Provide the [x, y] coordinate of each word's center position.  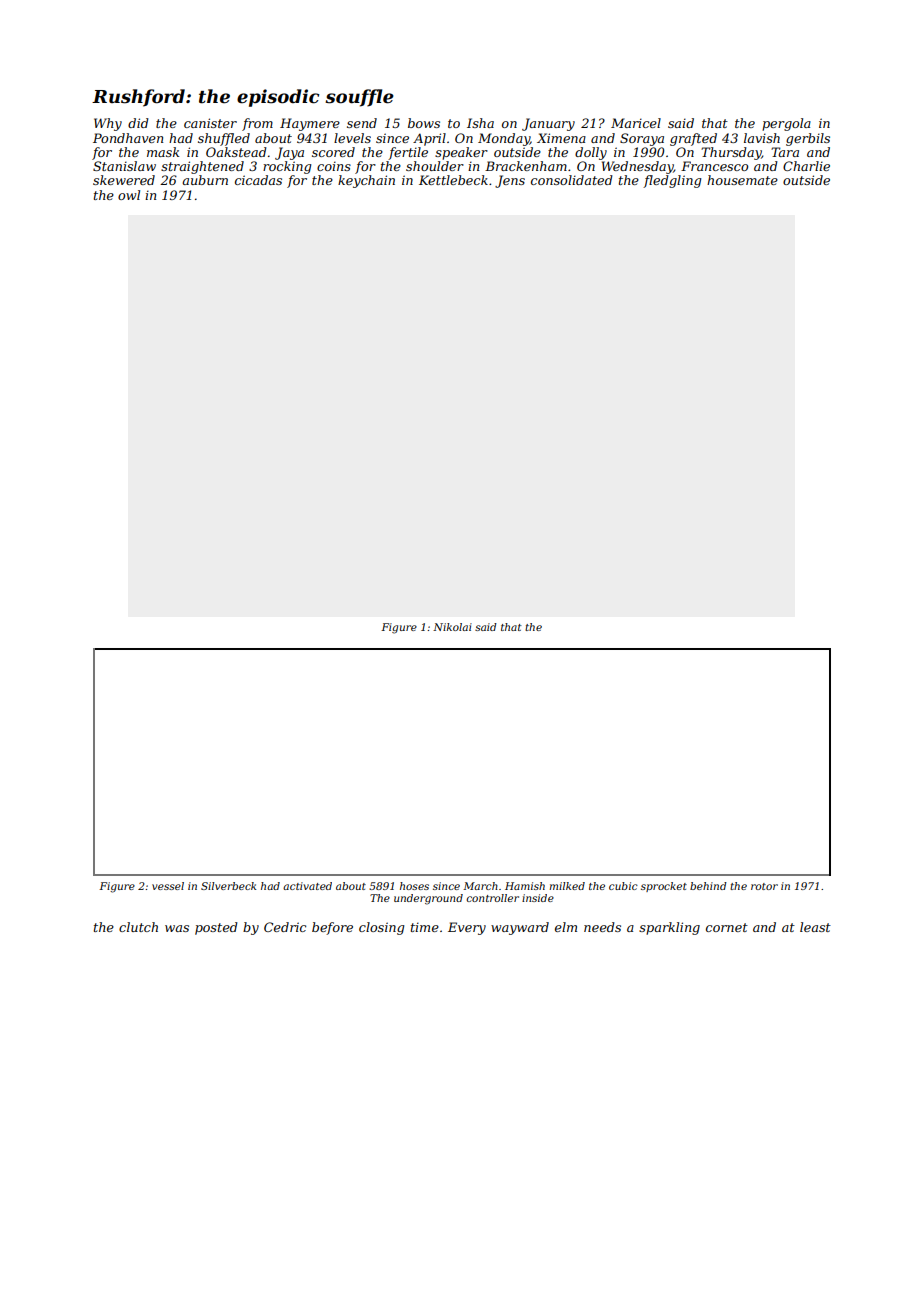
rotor [764, 886]
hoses [414, 886]
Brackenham [526, 166]
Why [108, 124]
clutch [138, 927]
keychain [366, 181]
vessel [168, 886]
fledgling [672, 181]
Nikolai [452, 627]
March [480, 886]
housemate [742, 180]
